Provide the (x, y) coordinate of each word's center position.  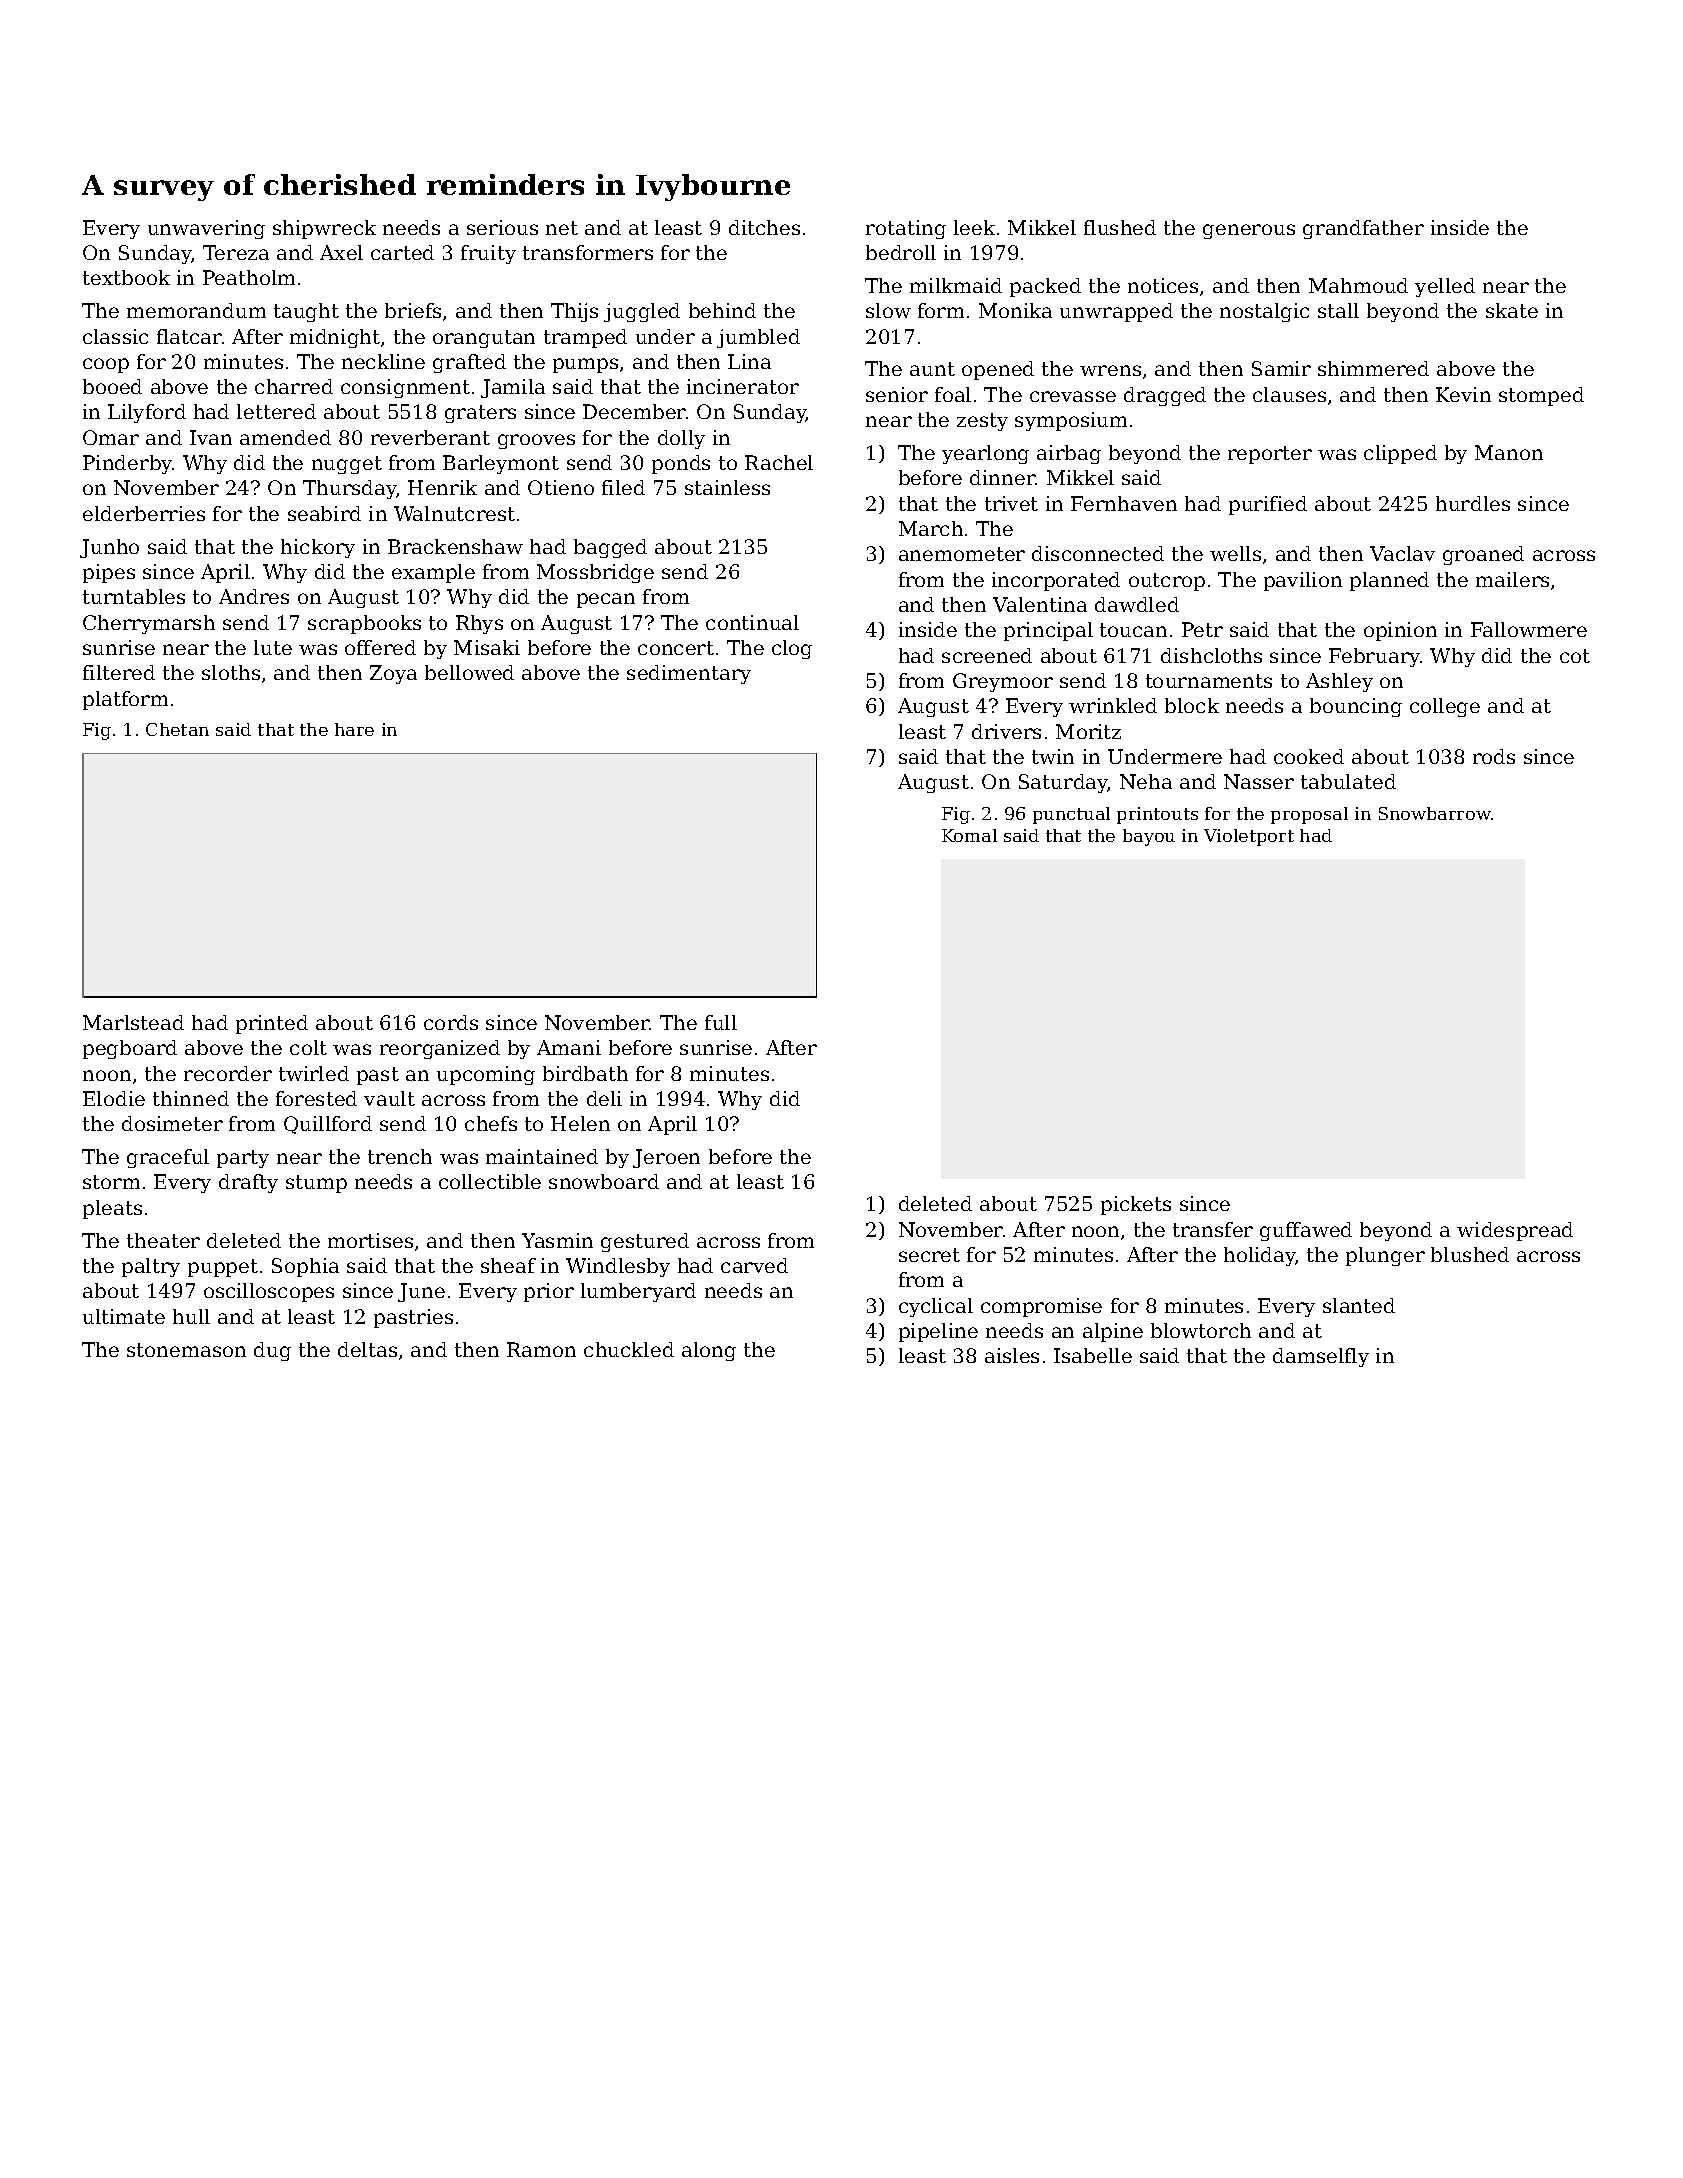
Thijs (574, 312)
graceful (168, 1158)
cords (451, 1022)
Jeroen (666, 1158)
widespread (1515, 1231)
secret (929, 1255)
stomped (1541, 396)
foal (953, 394)
